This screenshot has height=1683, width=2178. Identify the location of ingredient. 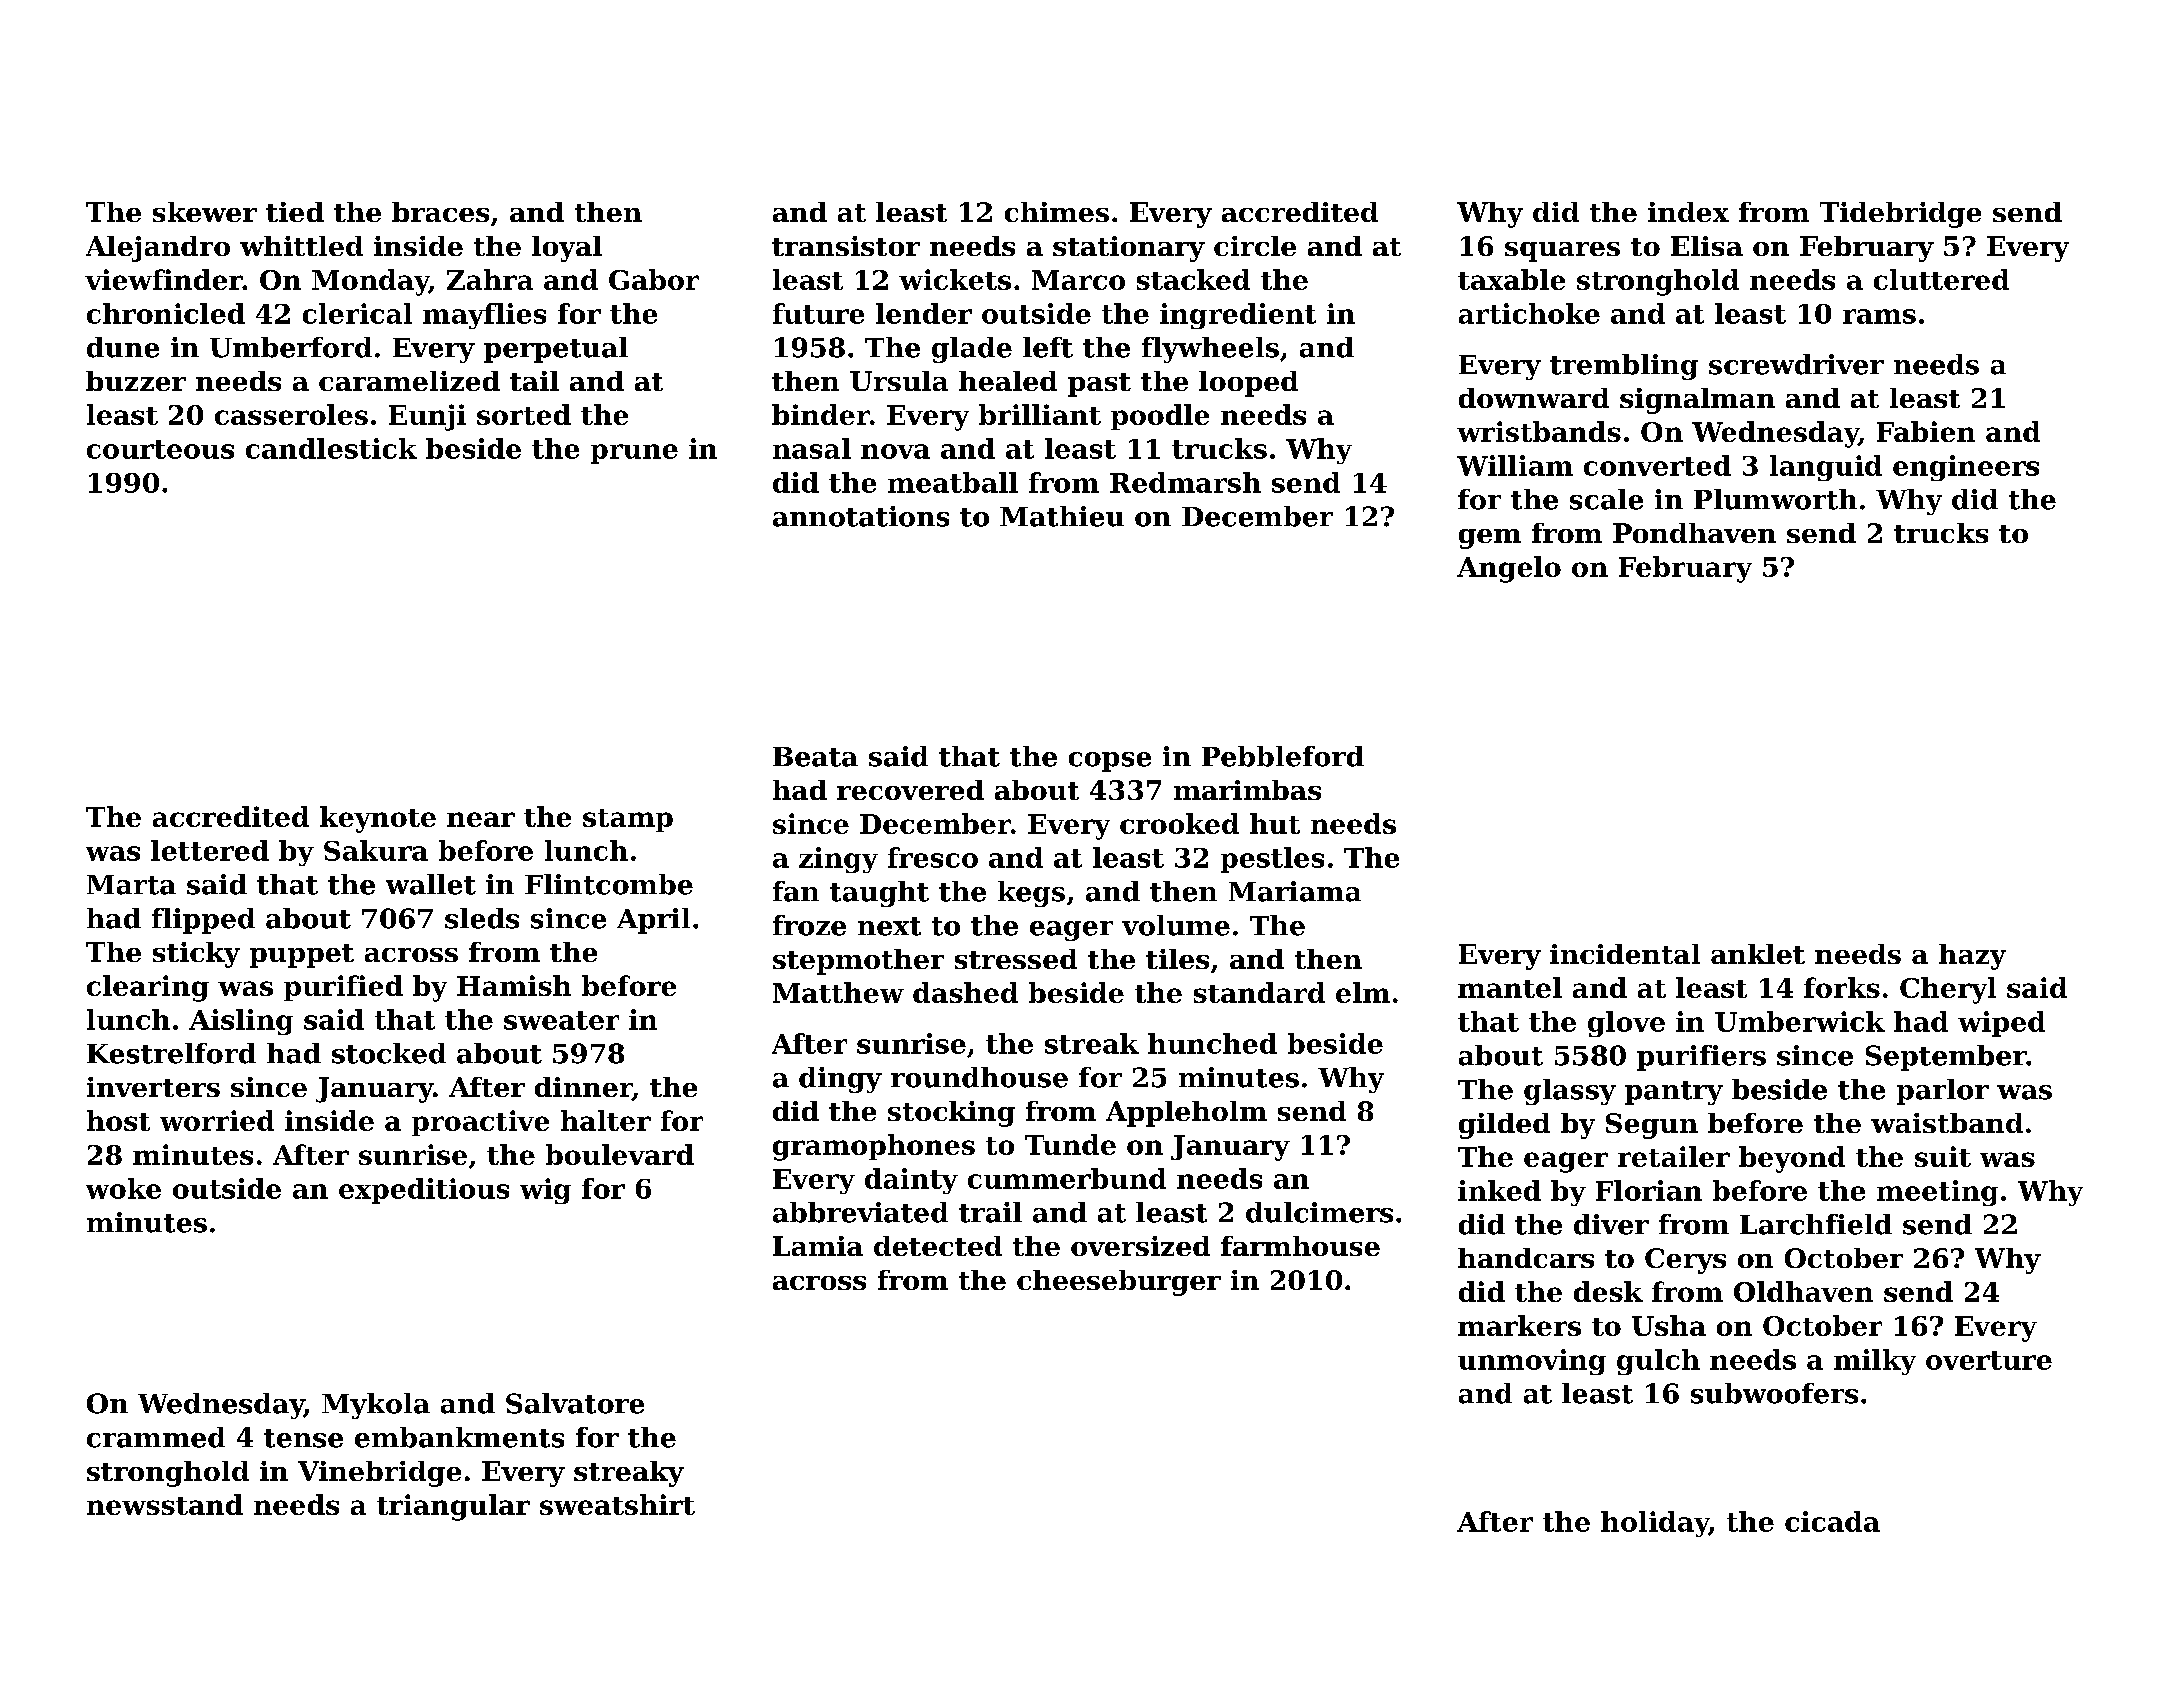
(1238, 316).
